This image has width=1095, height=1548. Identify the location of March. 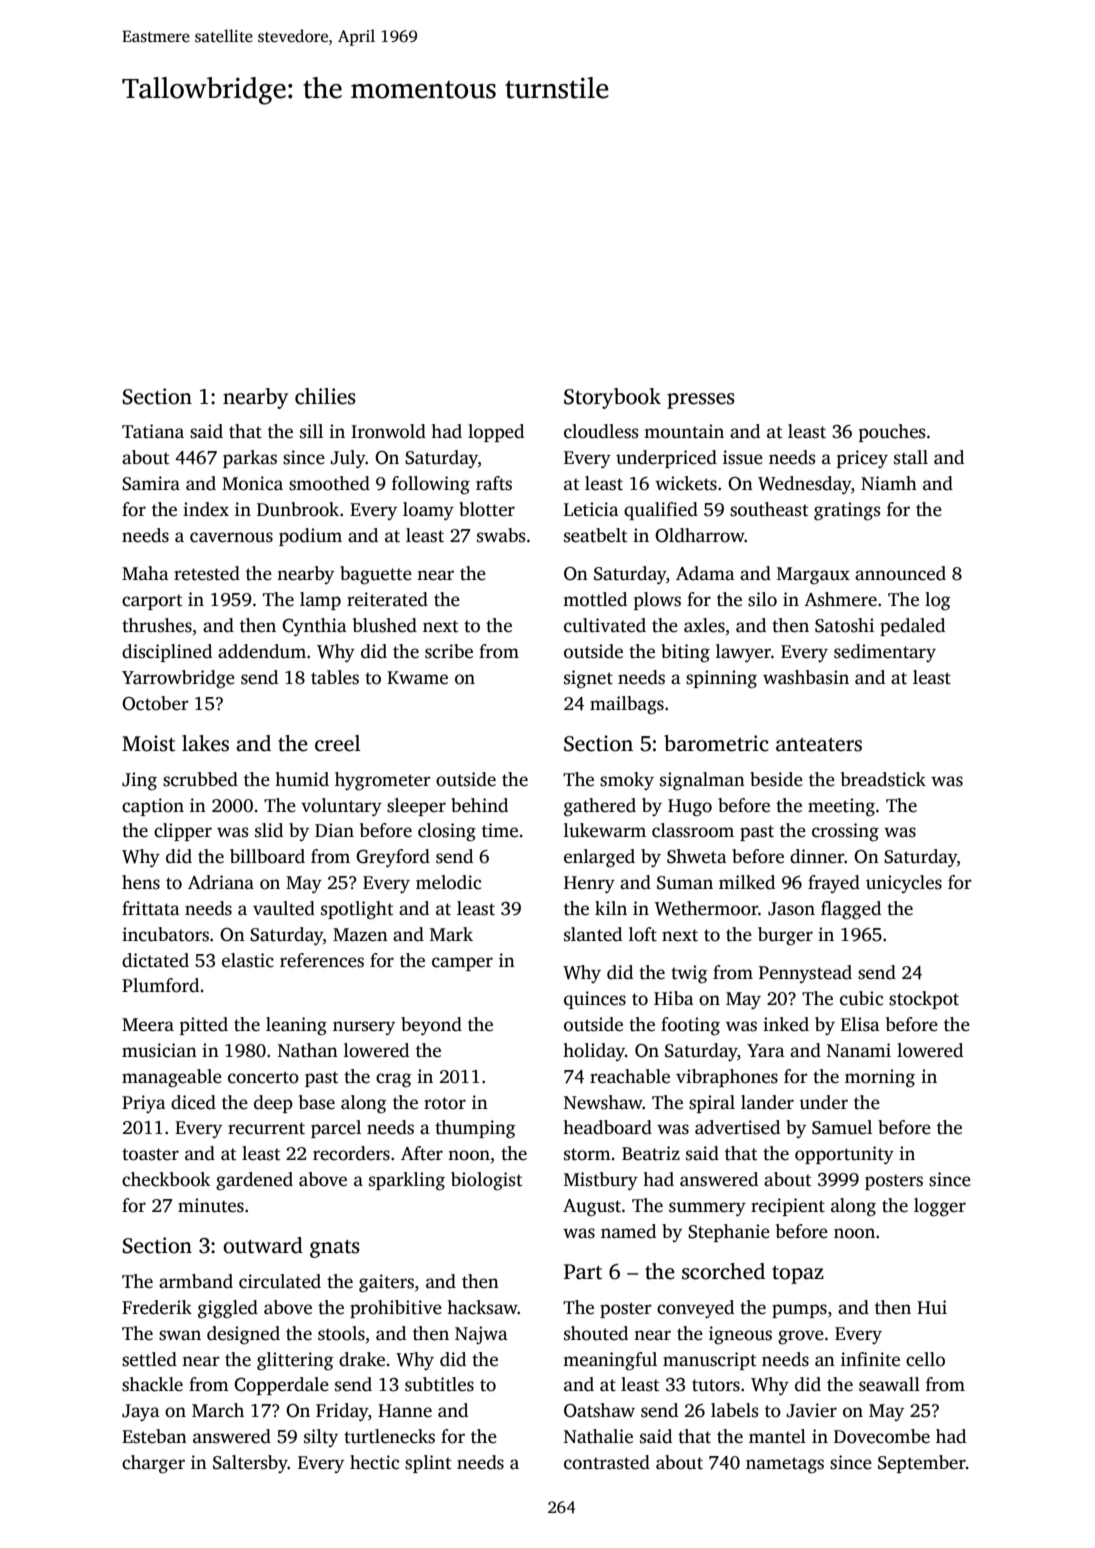
(218, 1410).
